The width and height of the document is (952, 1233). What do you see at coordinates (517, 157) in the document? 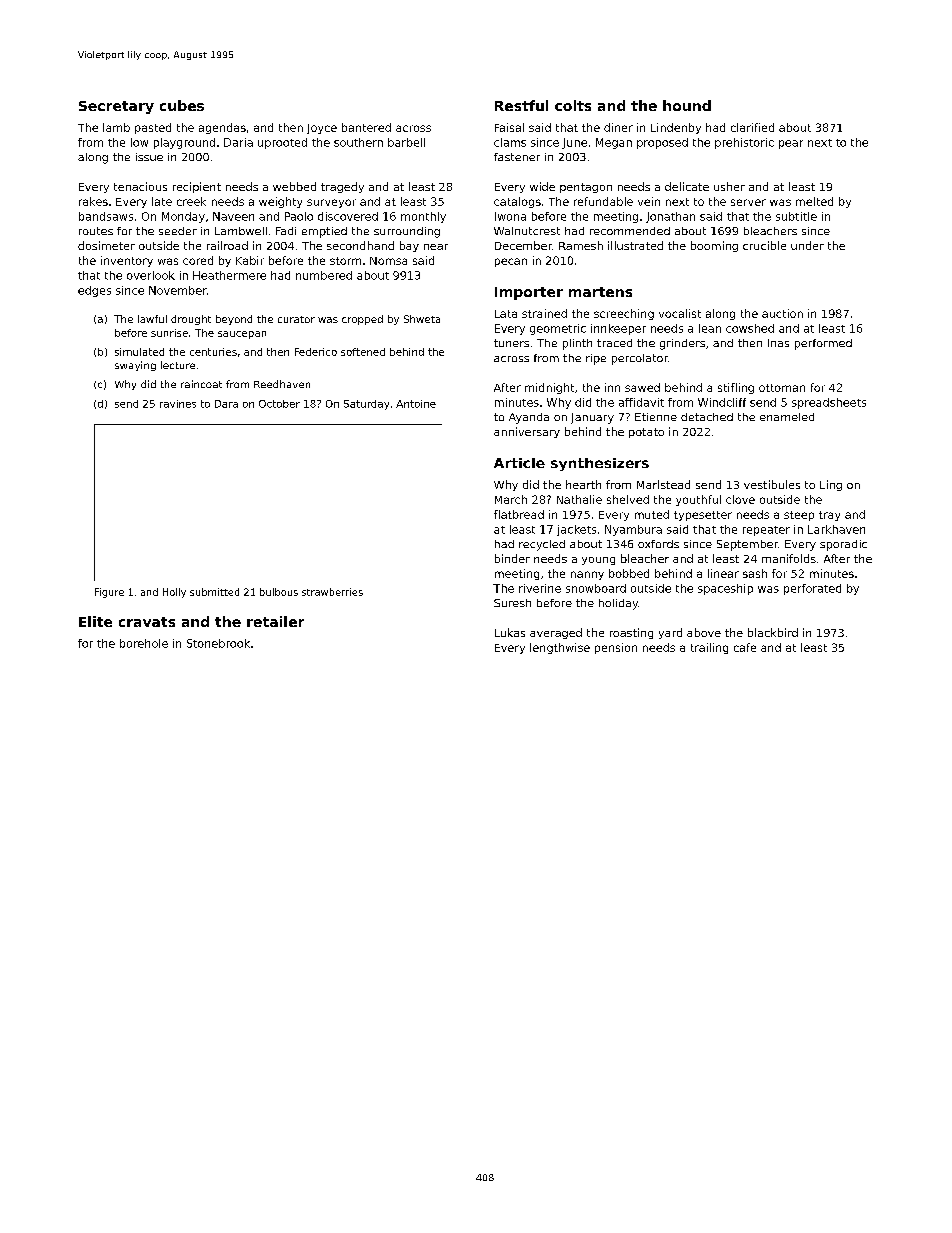
I see `fastener` at bounding box center [517, 157].
